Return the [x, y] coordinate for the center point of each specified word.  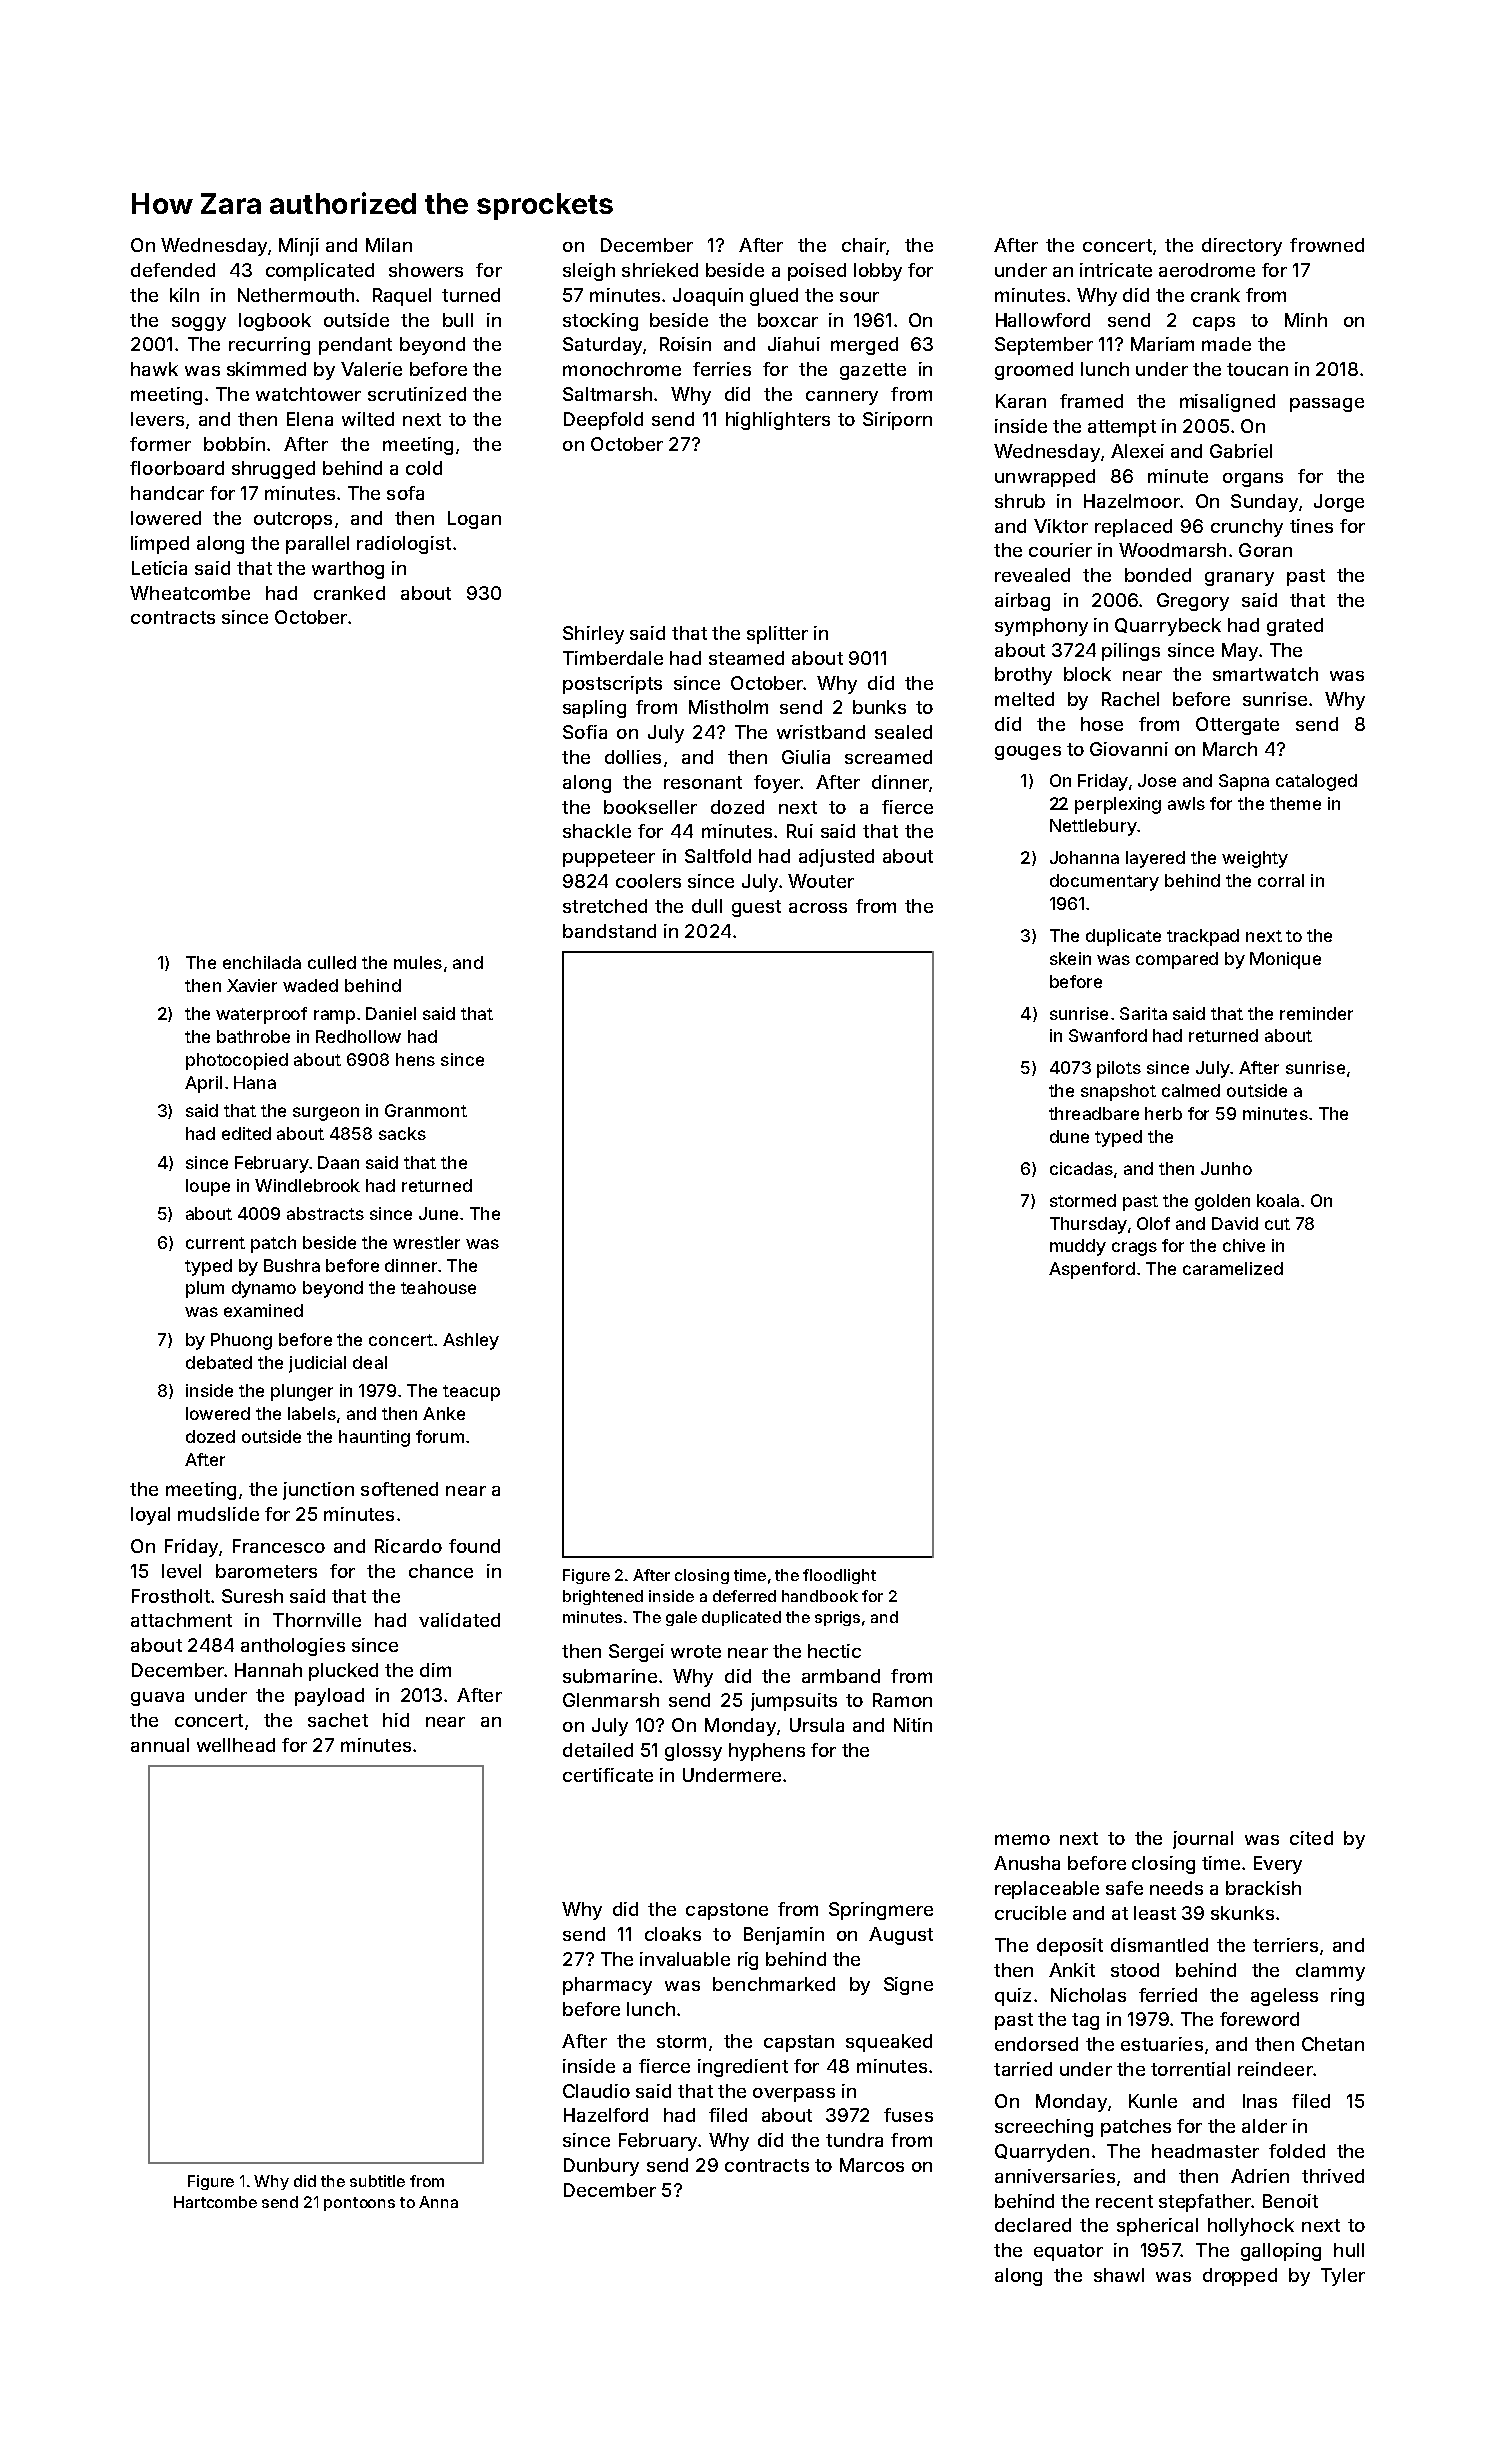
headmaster [1205, 2151]
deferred [744, 1596]
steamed [746, 658]
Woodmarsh [1172, 550]
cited [1311, 1838]
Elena [310, 419]
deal [370, 1362]
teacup [471, 1393]
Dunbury [601, 2167]
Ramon [902, 1700]
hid [396, 1720]
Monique [1285, 960]
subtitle [377, 2181]
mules [418, 962]
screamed [888, 757]
